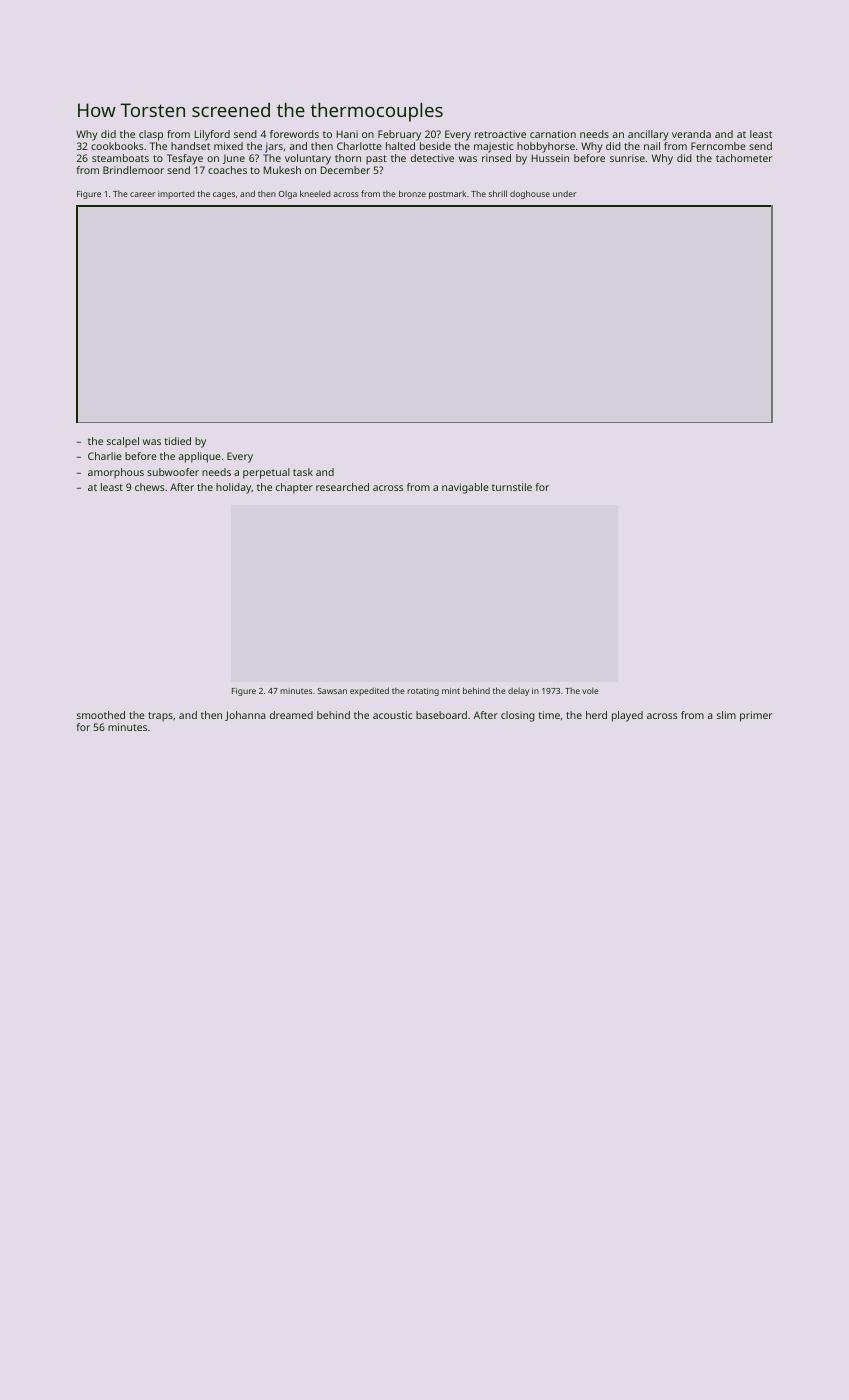 The height and width of the image is (1400, 849). I want to click on holiday, so click(234, 488).
